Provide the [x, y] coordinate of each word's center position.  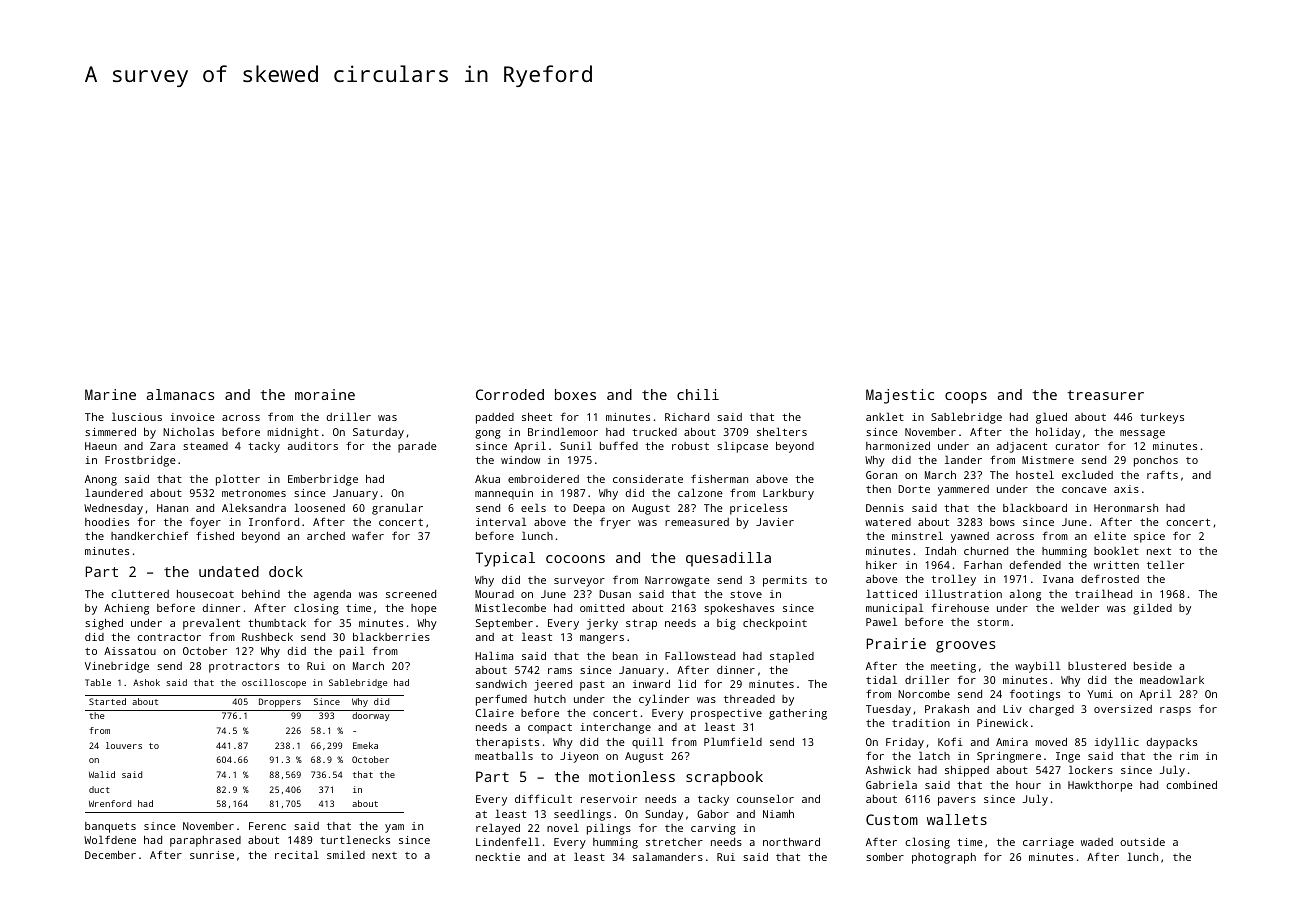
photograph [944, 858]
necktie [498, 857]
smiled [346, 854]
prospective [726, 714]
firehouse [960, 607]
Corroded [510, 394]
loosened [319, 507]
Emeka [365, 745]
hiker [881, 565]
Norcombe [924, 694]
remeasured [697, 522]
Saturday [378, 433]
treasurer [1105, 395]
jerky [602, 624]
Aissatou [130, 651]
